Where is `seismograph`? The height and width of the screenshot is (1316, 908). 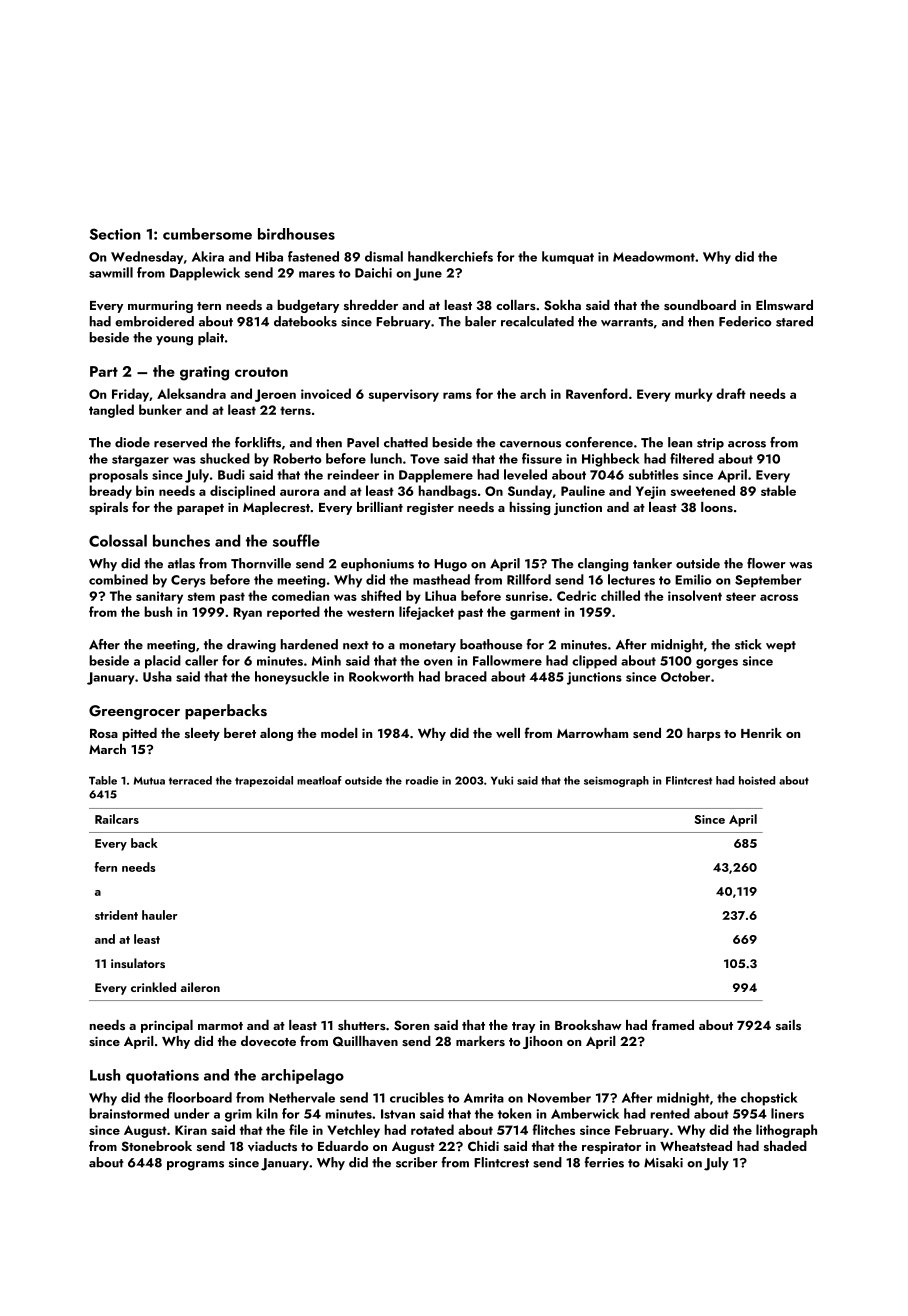 seismograph is located at coordinates (616, 781).
